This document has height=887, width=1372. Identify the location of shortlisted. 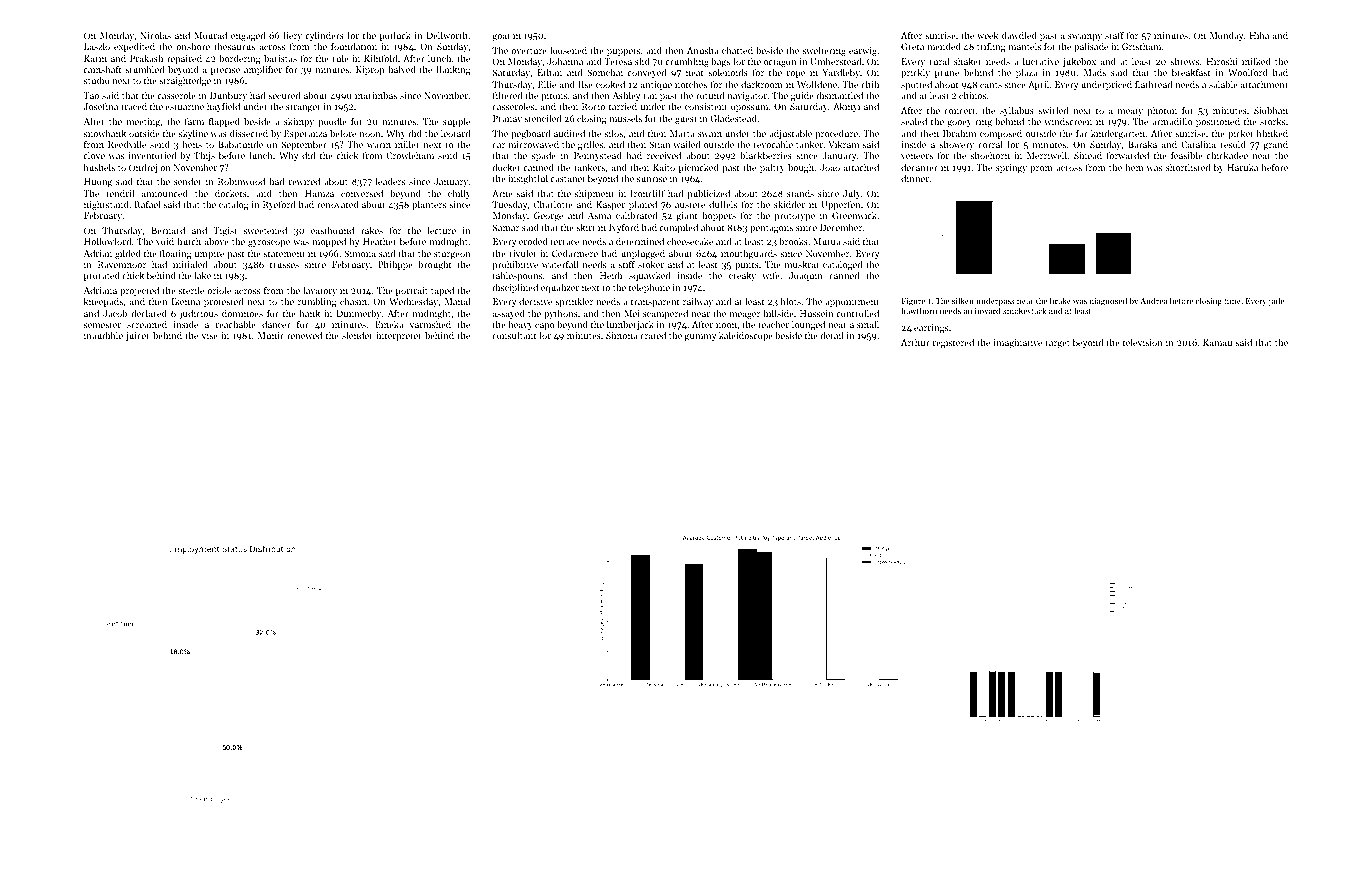
(1188, 167).
